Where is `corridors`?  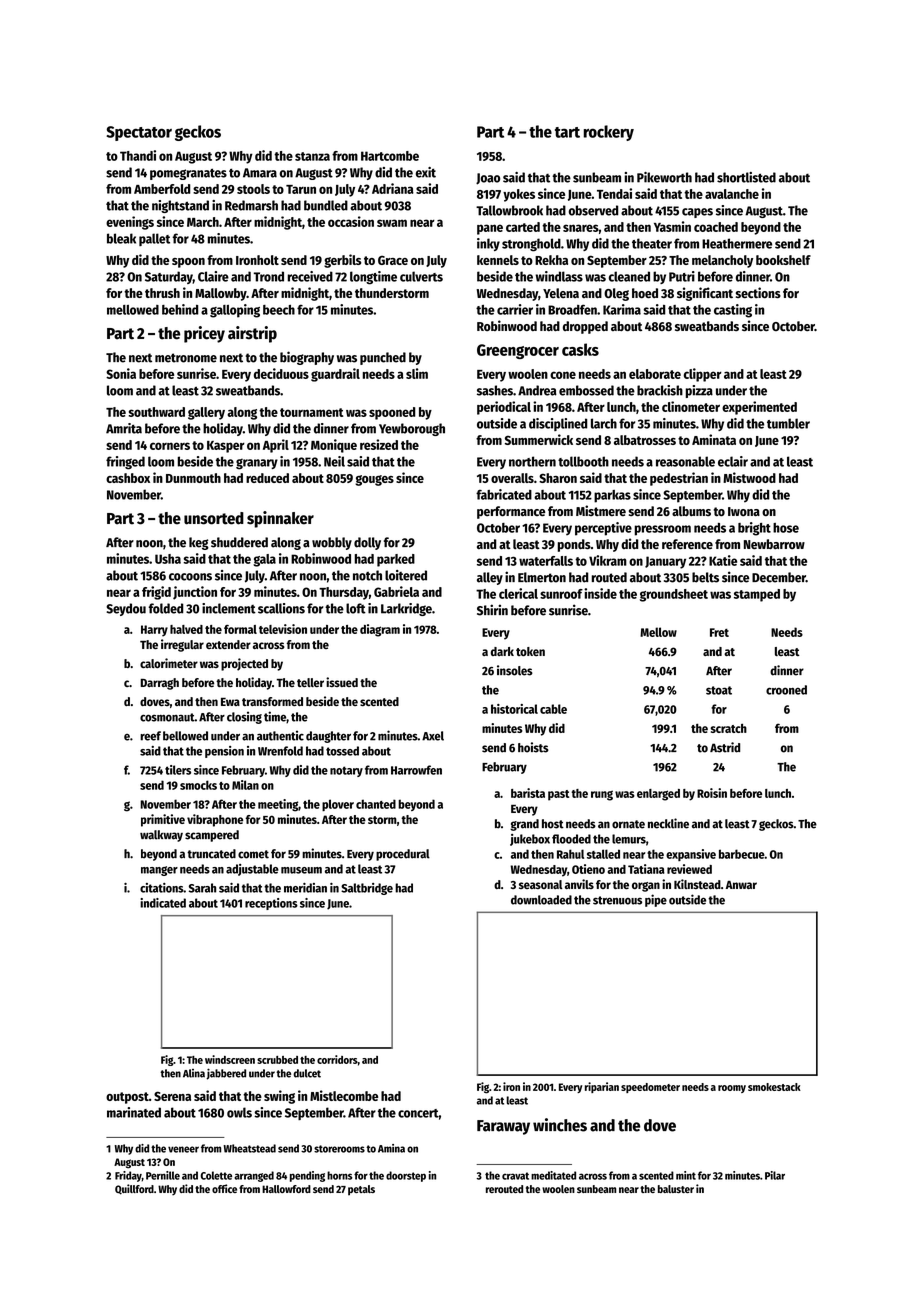 corridors is located at coordinates (337, 1059).
